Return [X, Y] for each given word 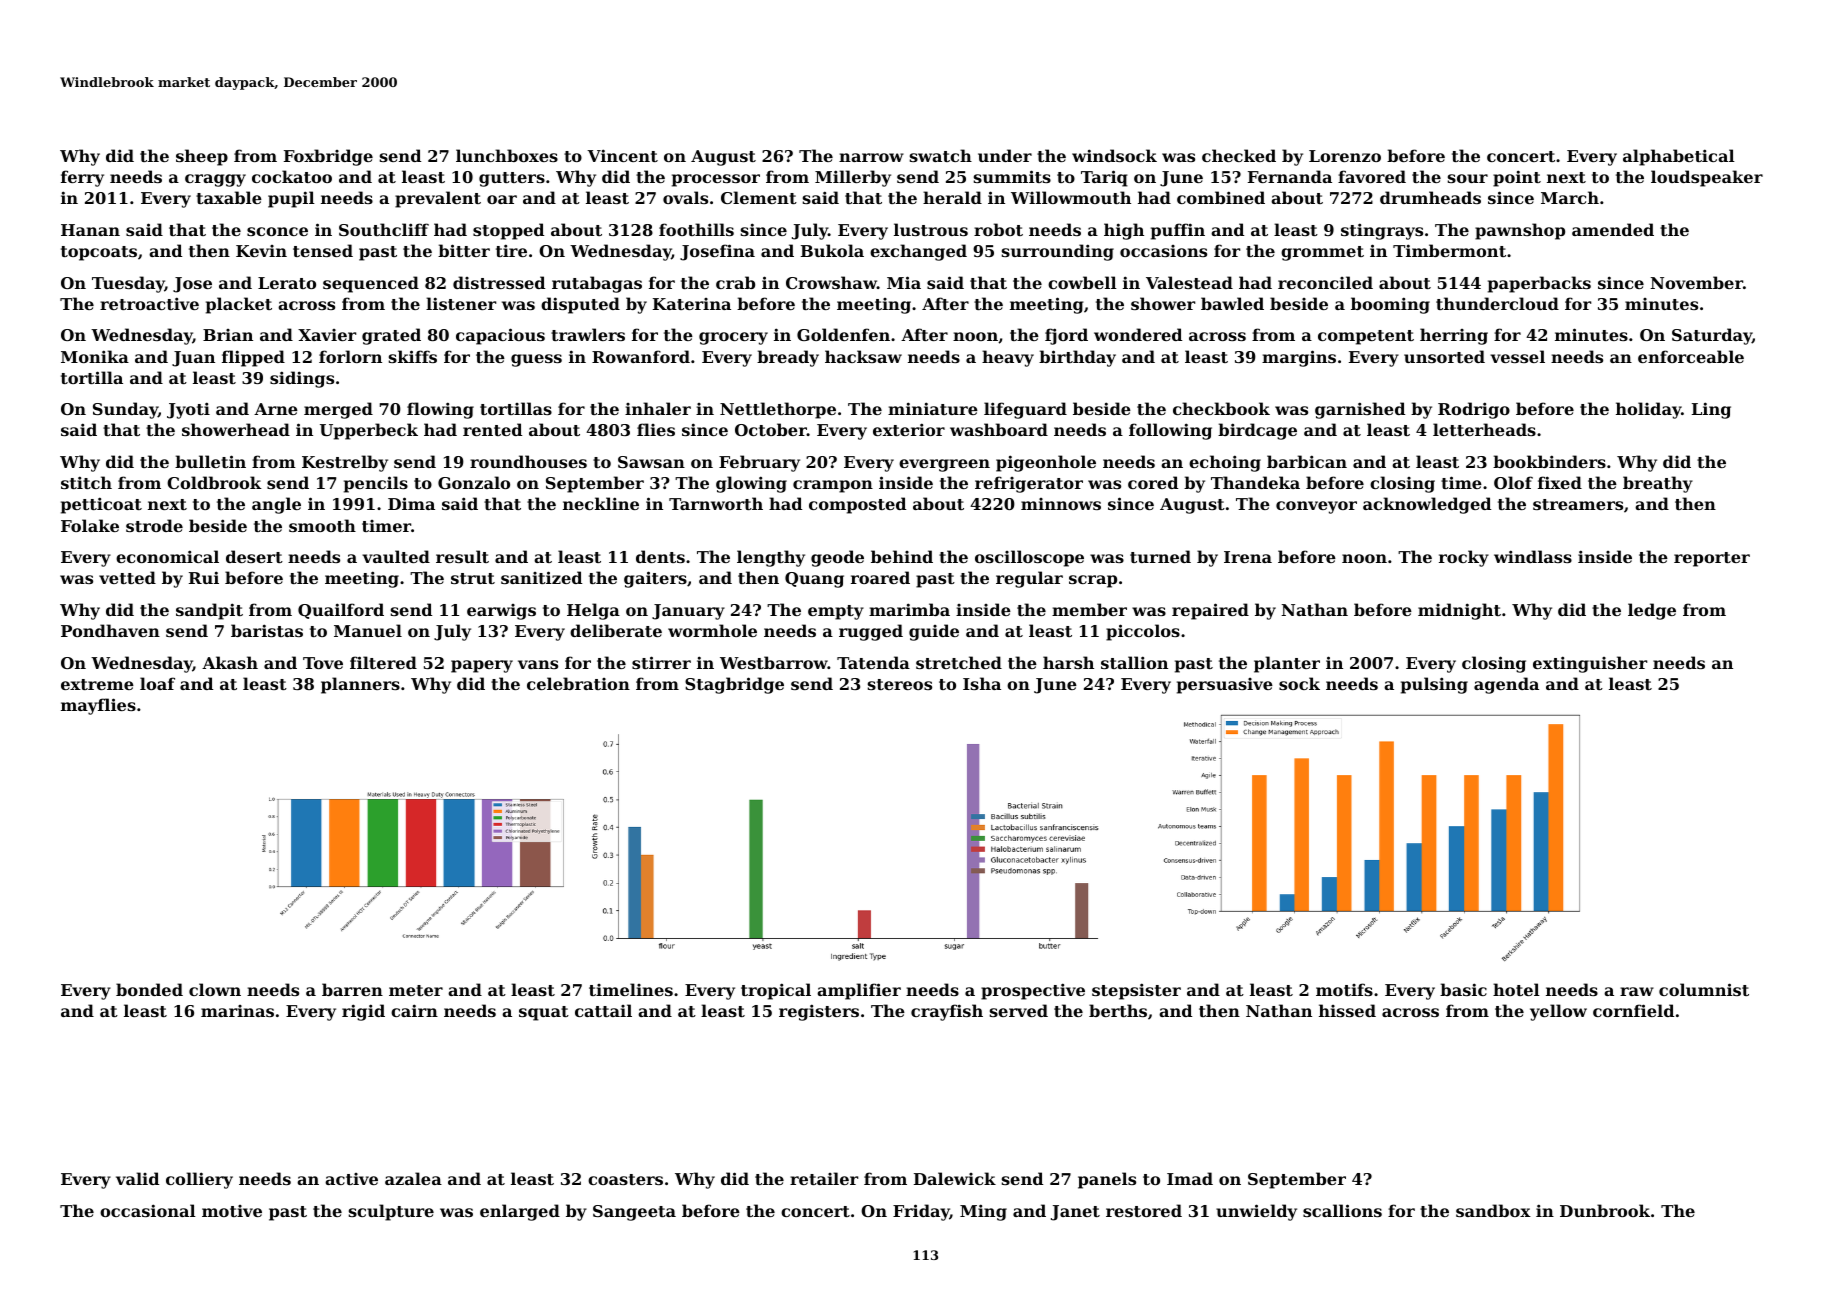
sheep [202, 157]
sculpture [391, 1212]
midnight [1459, 611]
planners [360, 685]
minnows [1061, 504]
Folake [90, 525]
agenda [1506, 685]
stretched [959, 662]
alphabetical [1679, 157]
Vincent [622, 155]
